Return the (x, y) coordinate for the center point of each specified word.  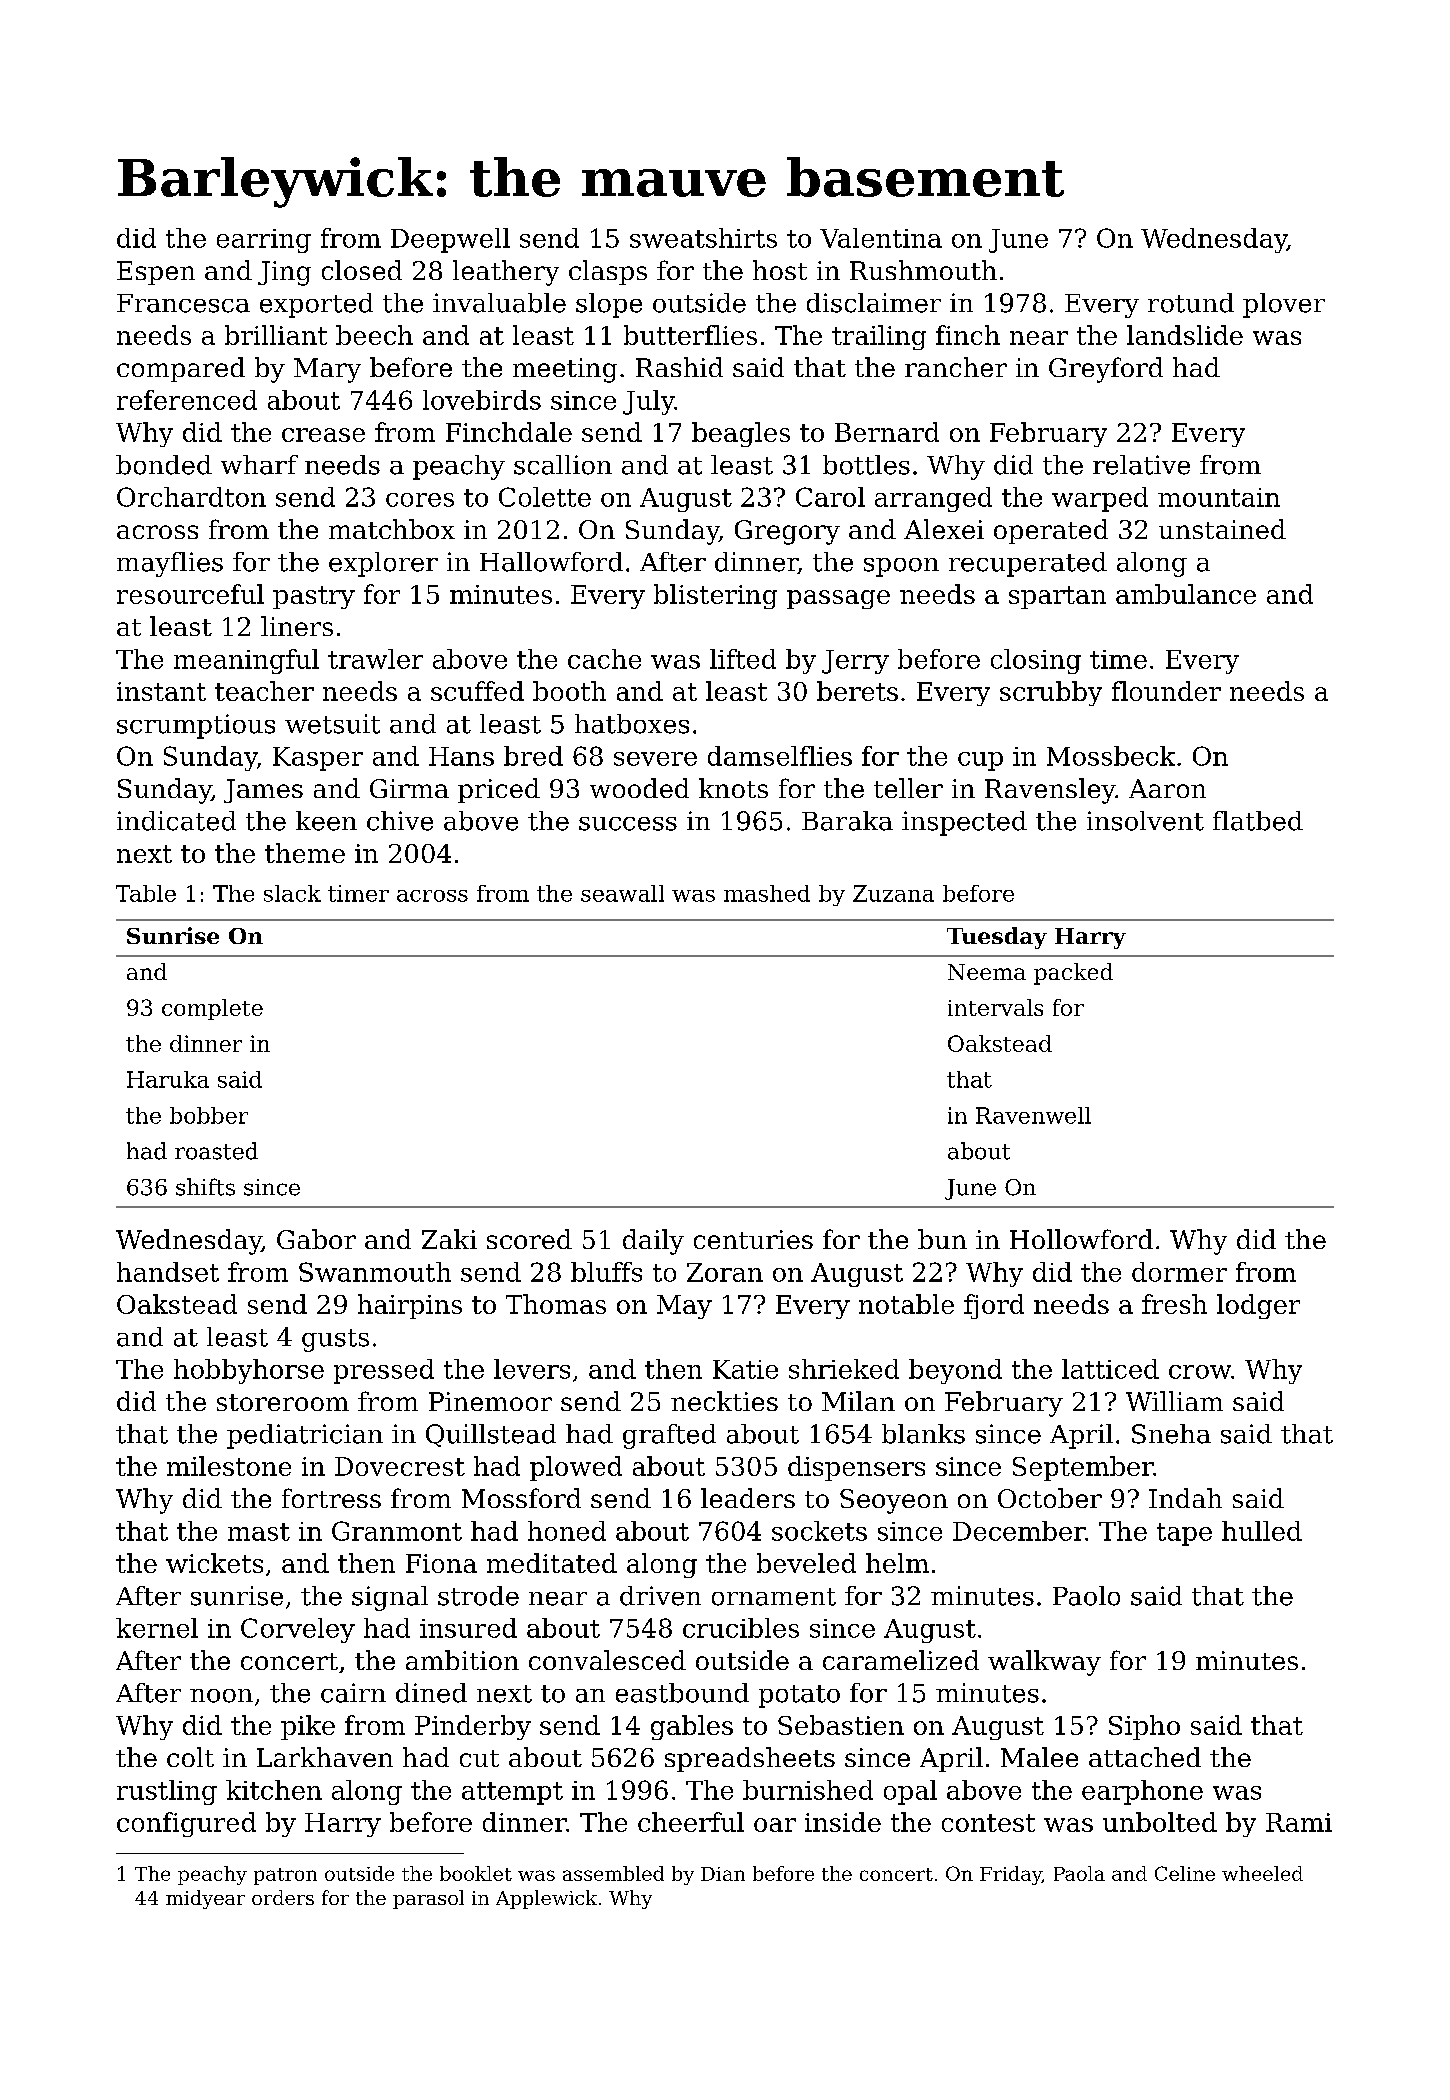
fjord (994, 1306)
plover (1284, 305)
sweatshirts (703, 238)
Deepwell (450, 240)
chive (400, 821)
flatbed (1258, 821)
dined (431, 1693)
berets (857, 691)
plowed (576, 1468)
